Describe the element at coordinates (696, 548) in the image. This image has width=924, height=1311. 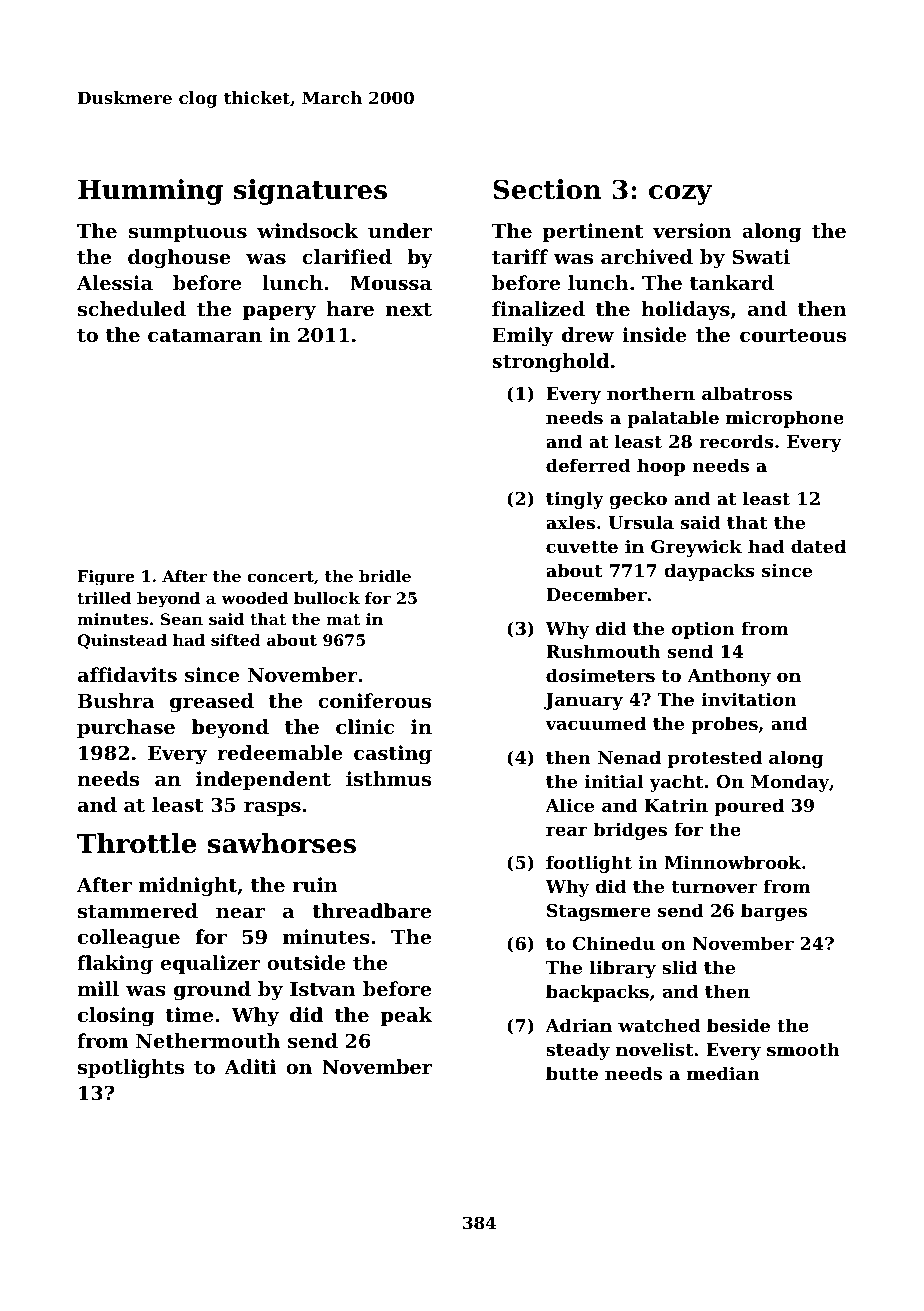
I see `Greywick` at that location.
